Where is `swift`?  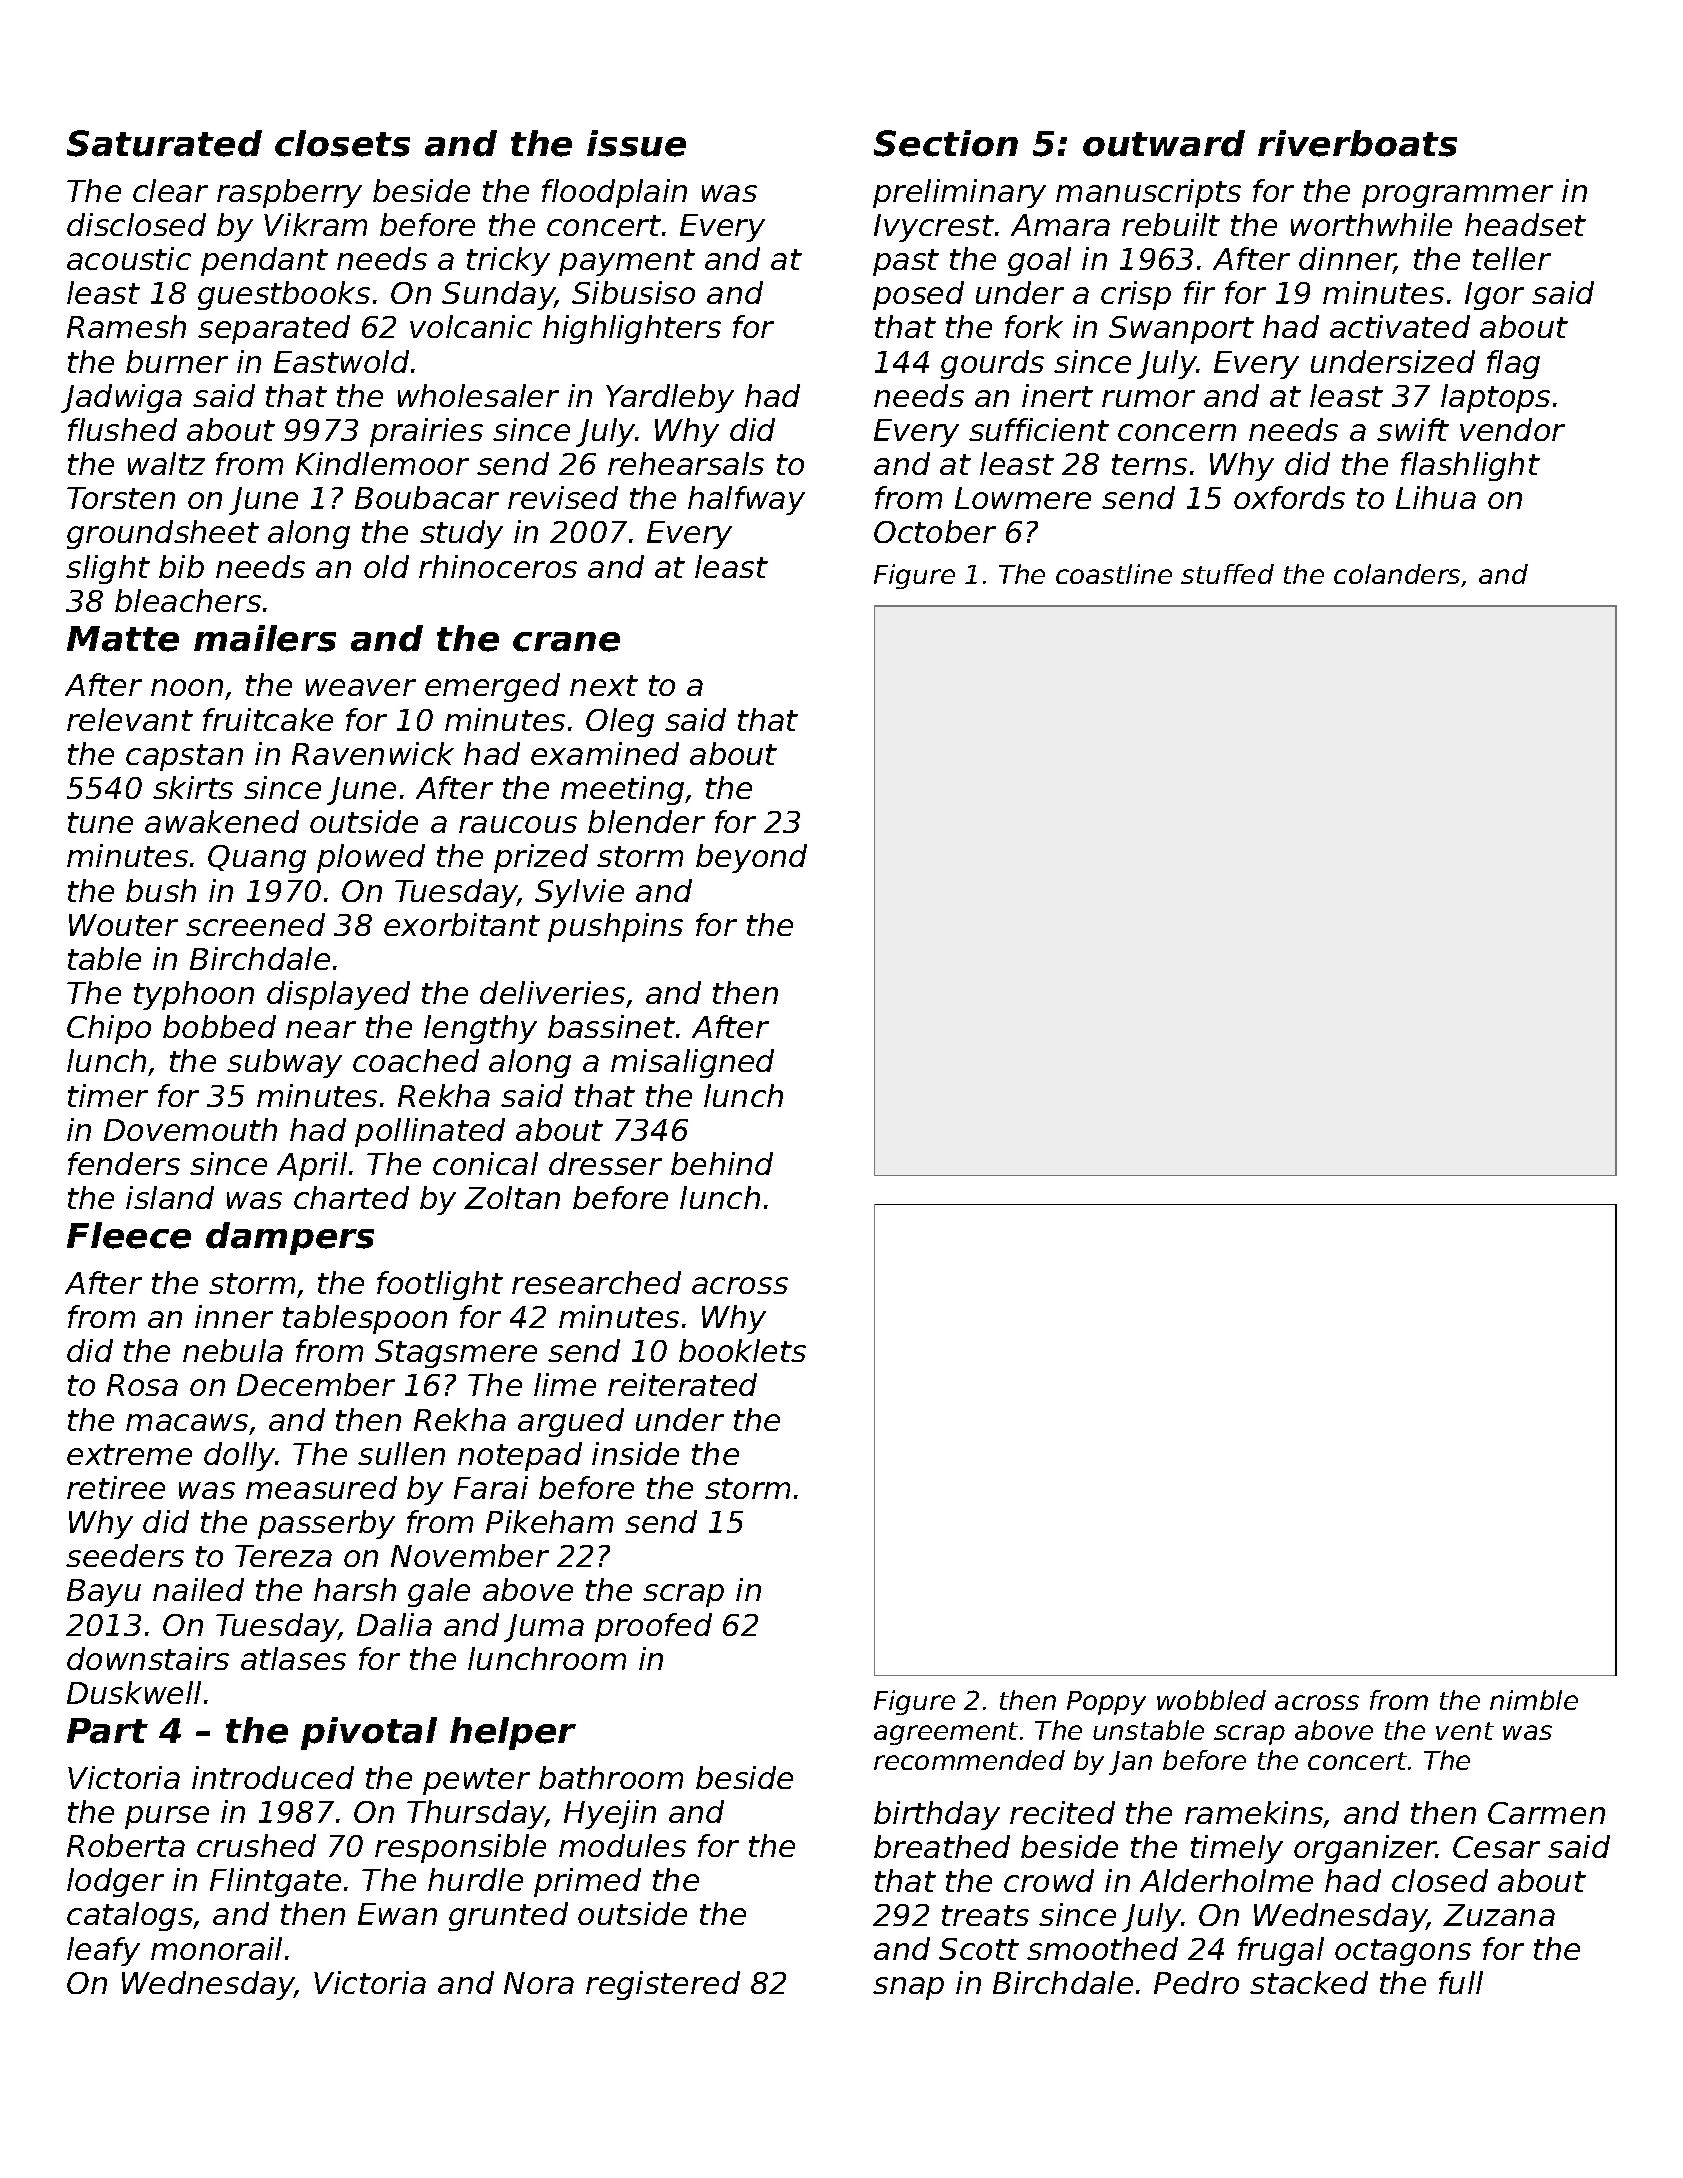 swift is located at coordinates (1413, 429).
